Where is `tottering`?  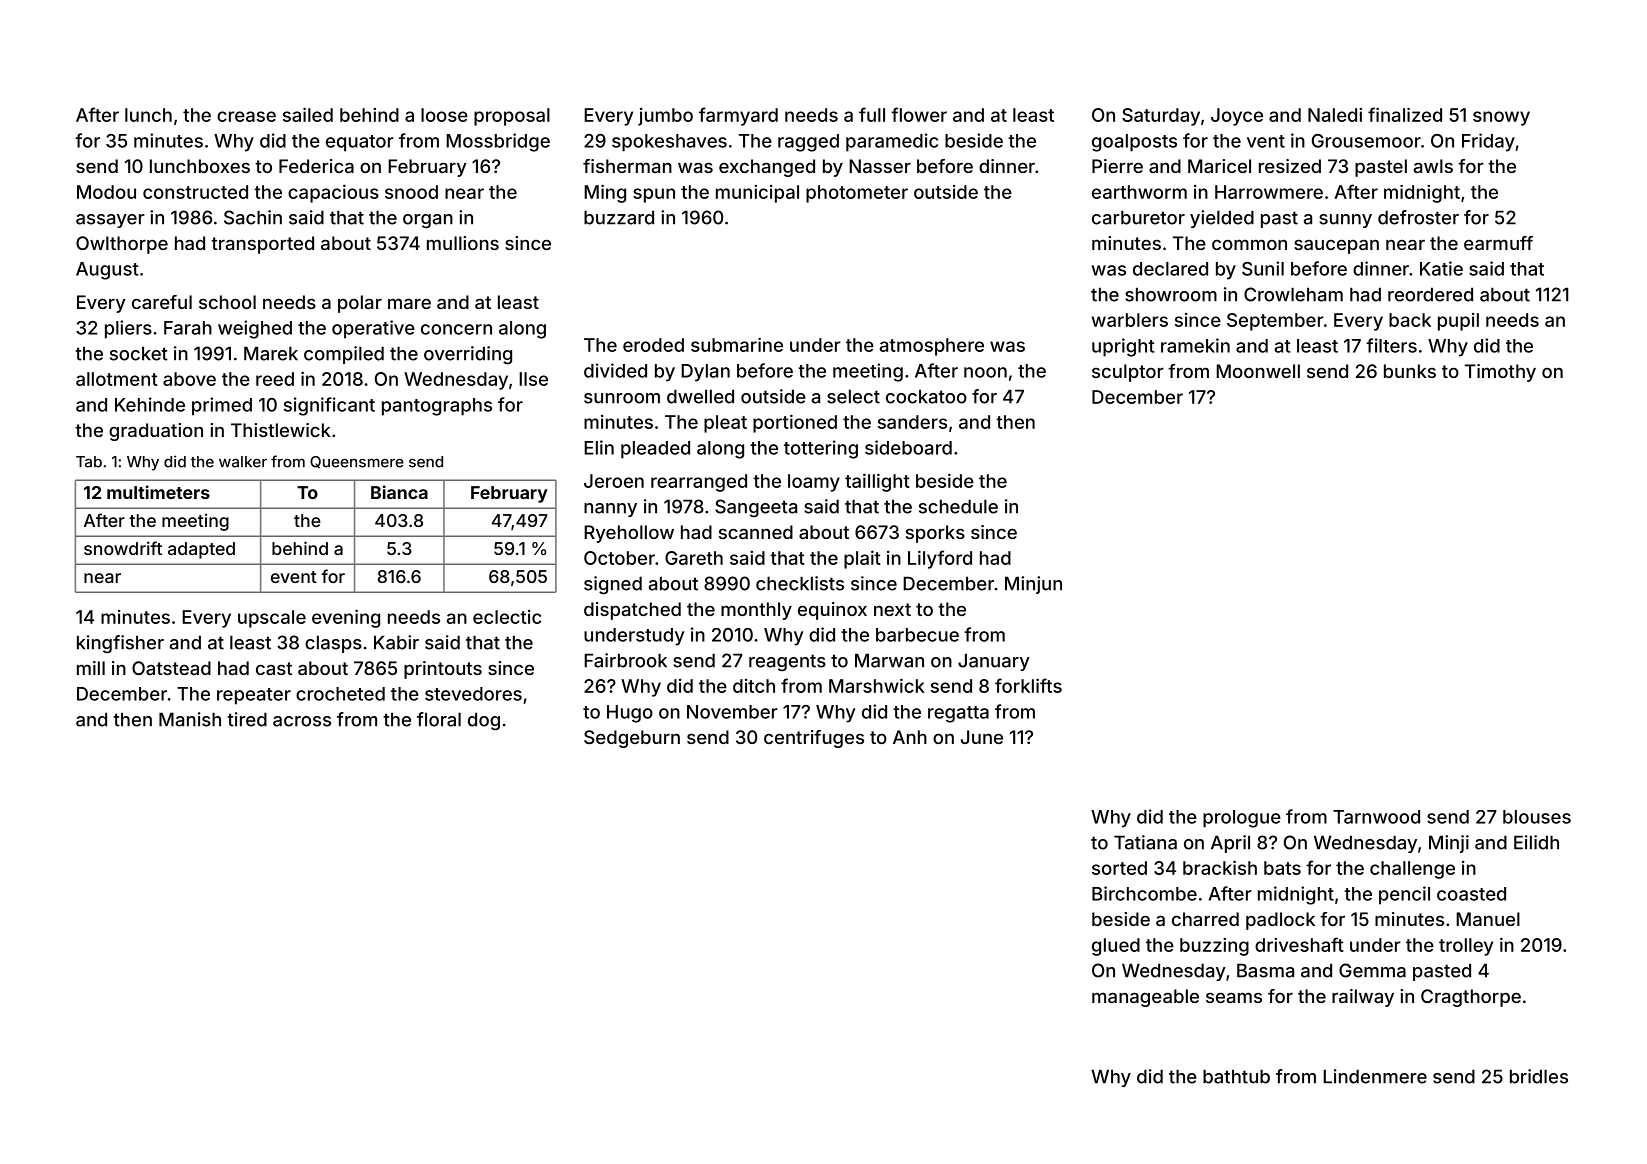
tottering is located at coordinates (821, 449).
